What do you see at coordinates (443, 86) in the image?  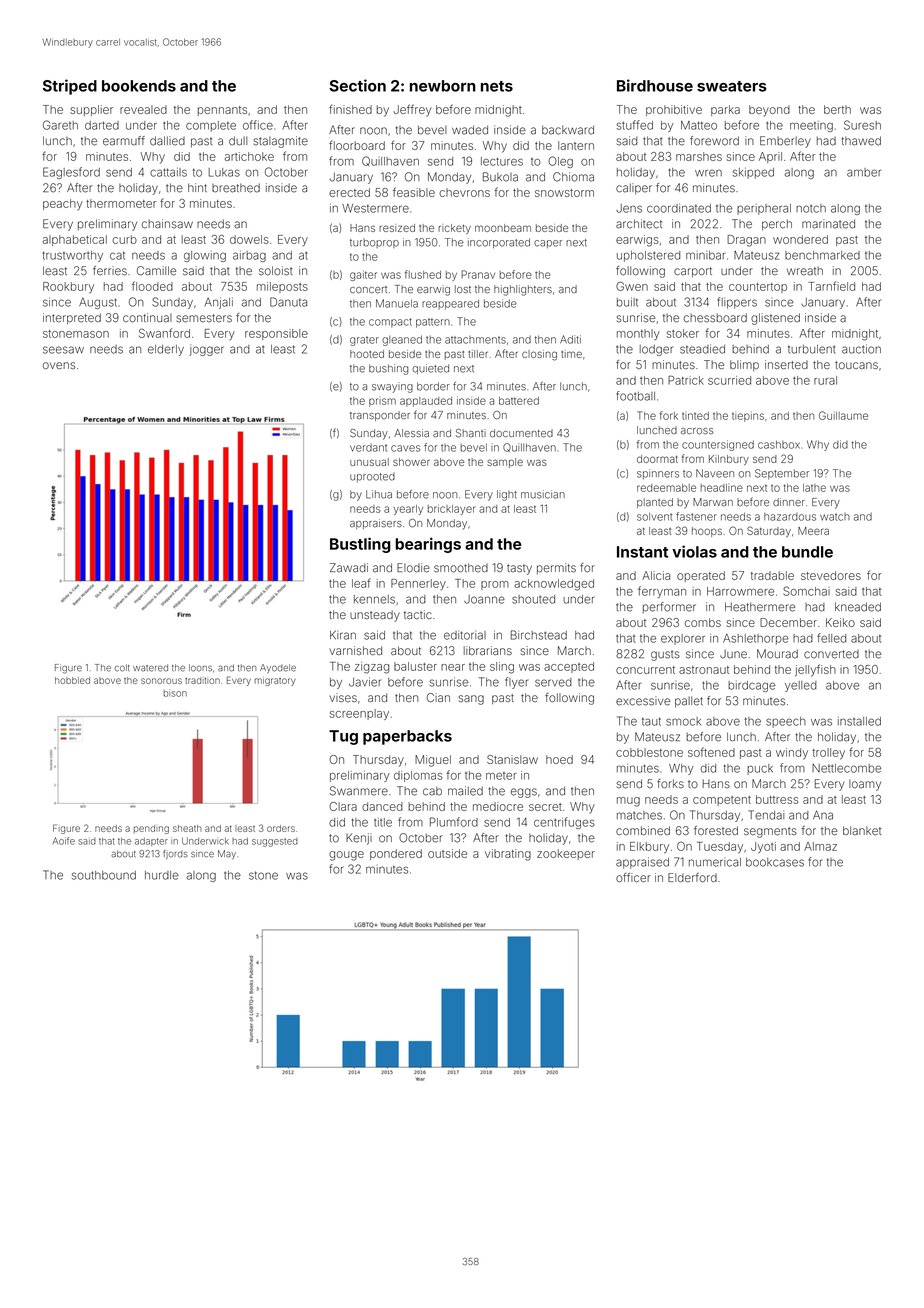 I see `newborn` at bounding box center [443, 86].
